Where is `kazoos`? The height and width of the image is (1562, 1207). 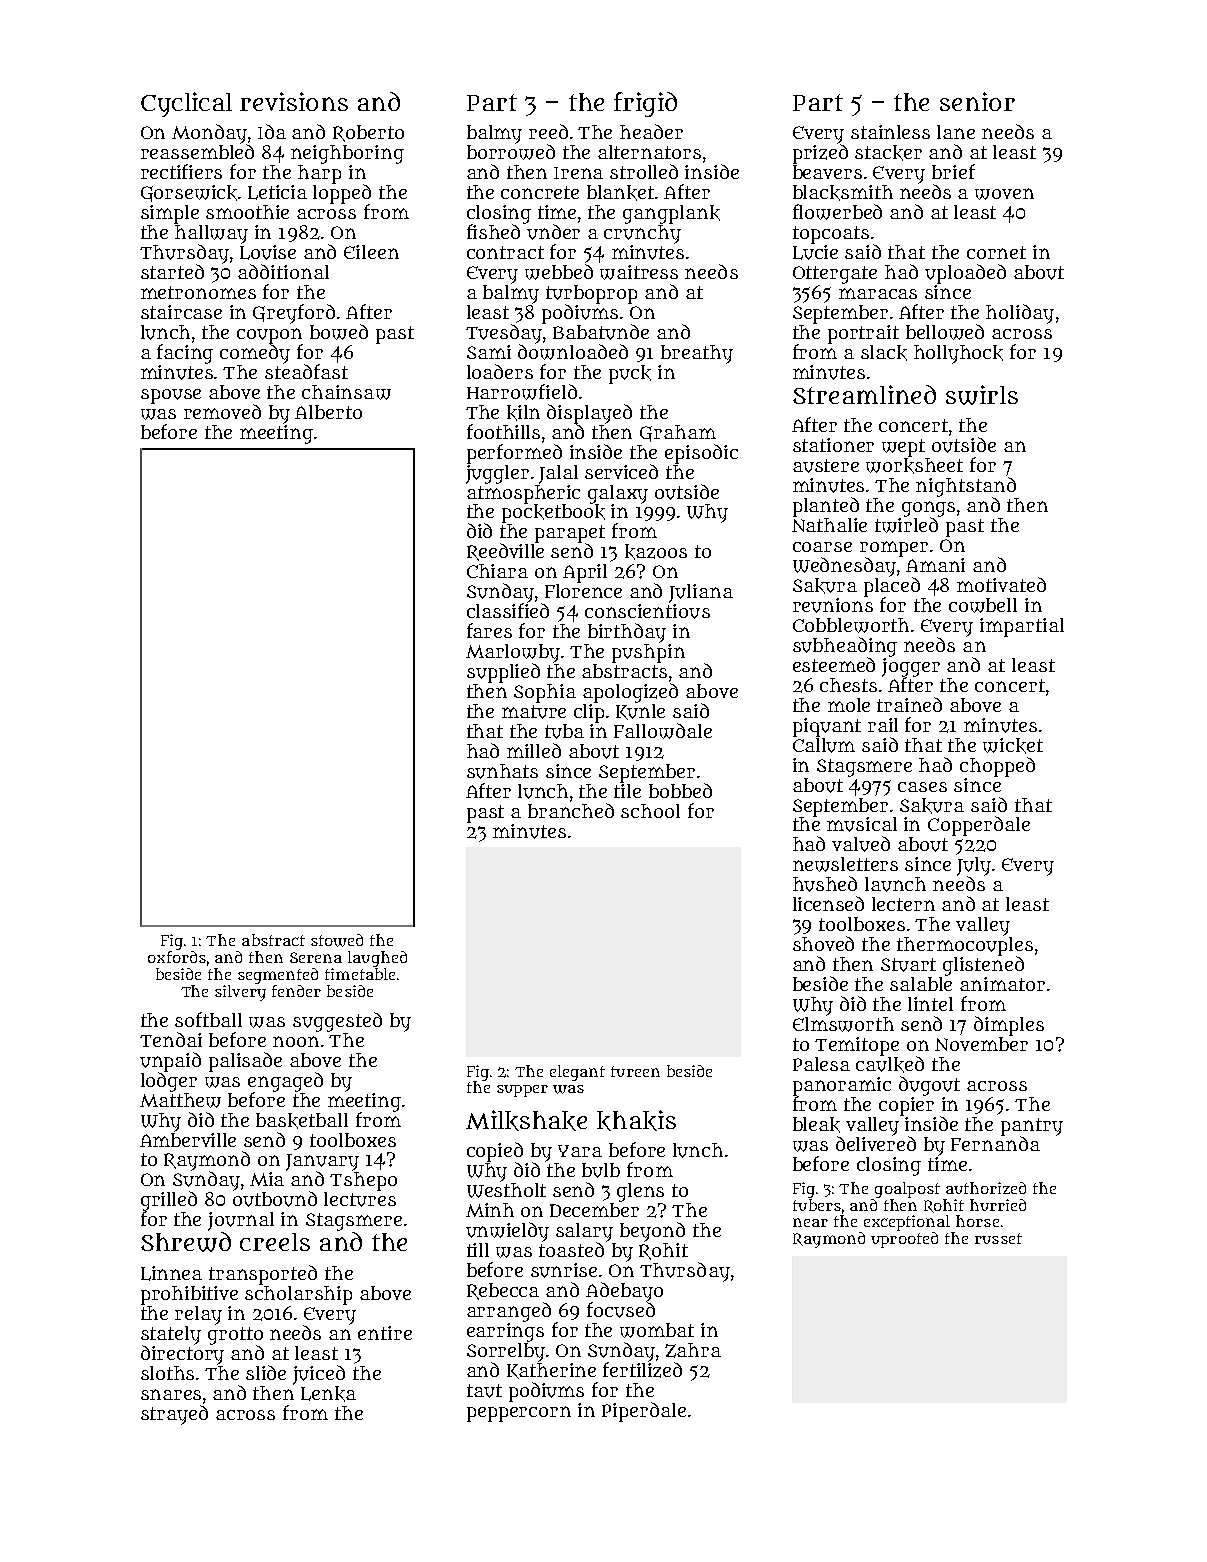
kazoos is located at coordinates (656, 552).
